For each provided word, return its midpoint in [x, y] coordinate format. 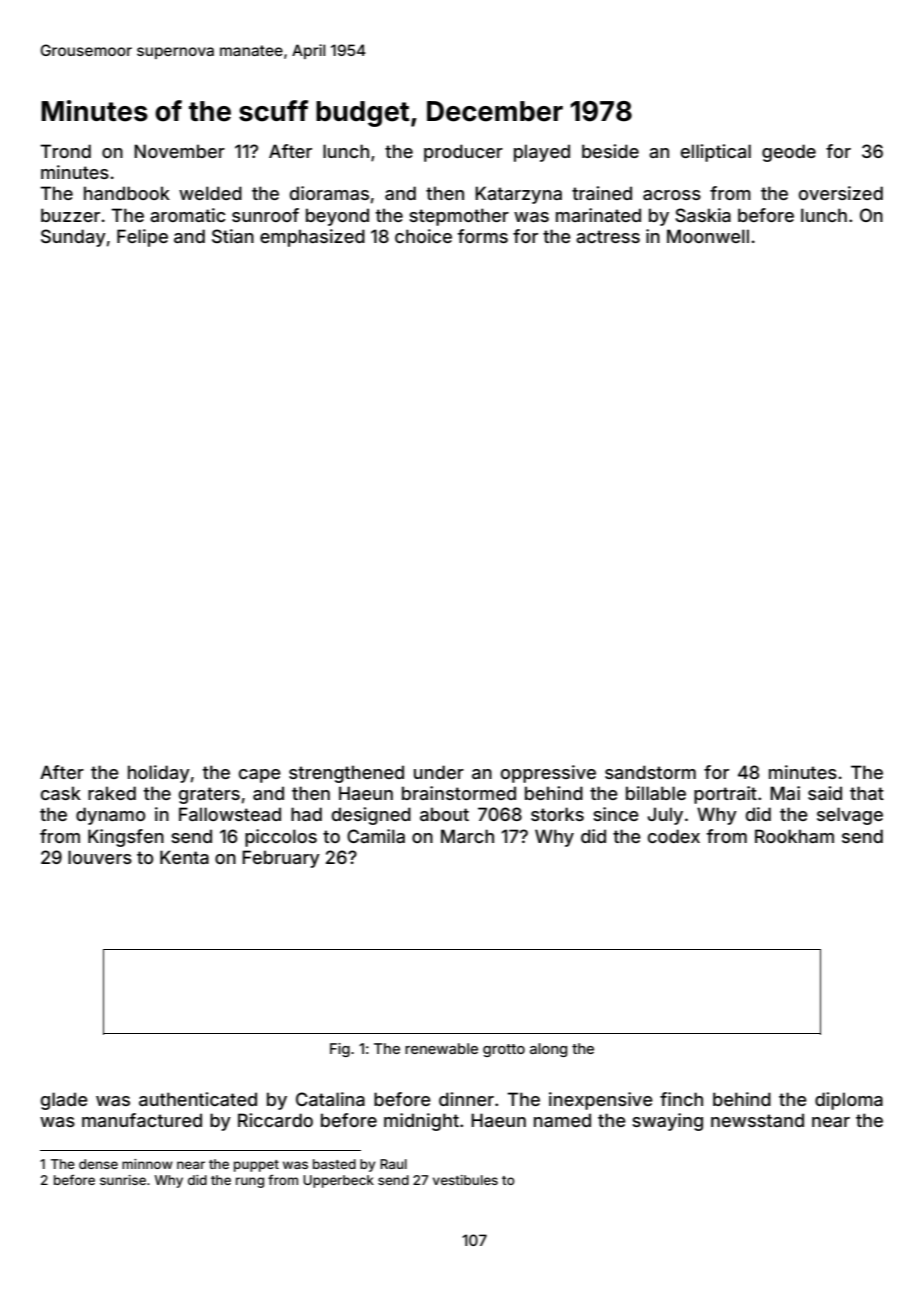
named [562, 1120]
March [467, 836]
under [439, 772]
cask [61, 793]
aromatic [188, 215]
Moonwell [708, 236]
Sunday [73, 238]
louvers [100, 857]
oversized [841, 193]
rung [250, 1182]
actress [608, 236]
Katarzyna [518, 195]
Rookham [794, 836]
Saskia [703, 215]
